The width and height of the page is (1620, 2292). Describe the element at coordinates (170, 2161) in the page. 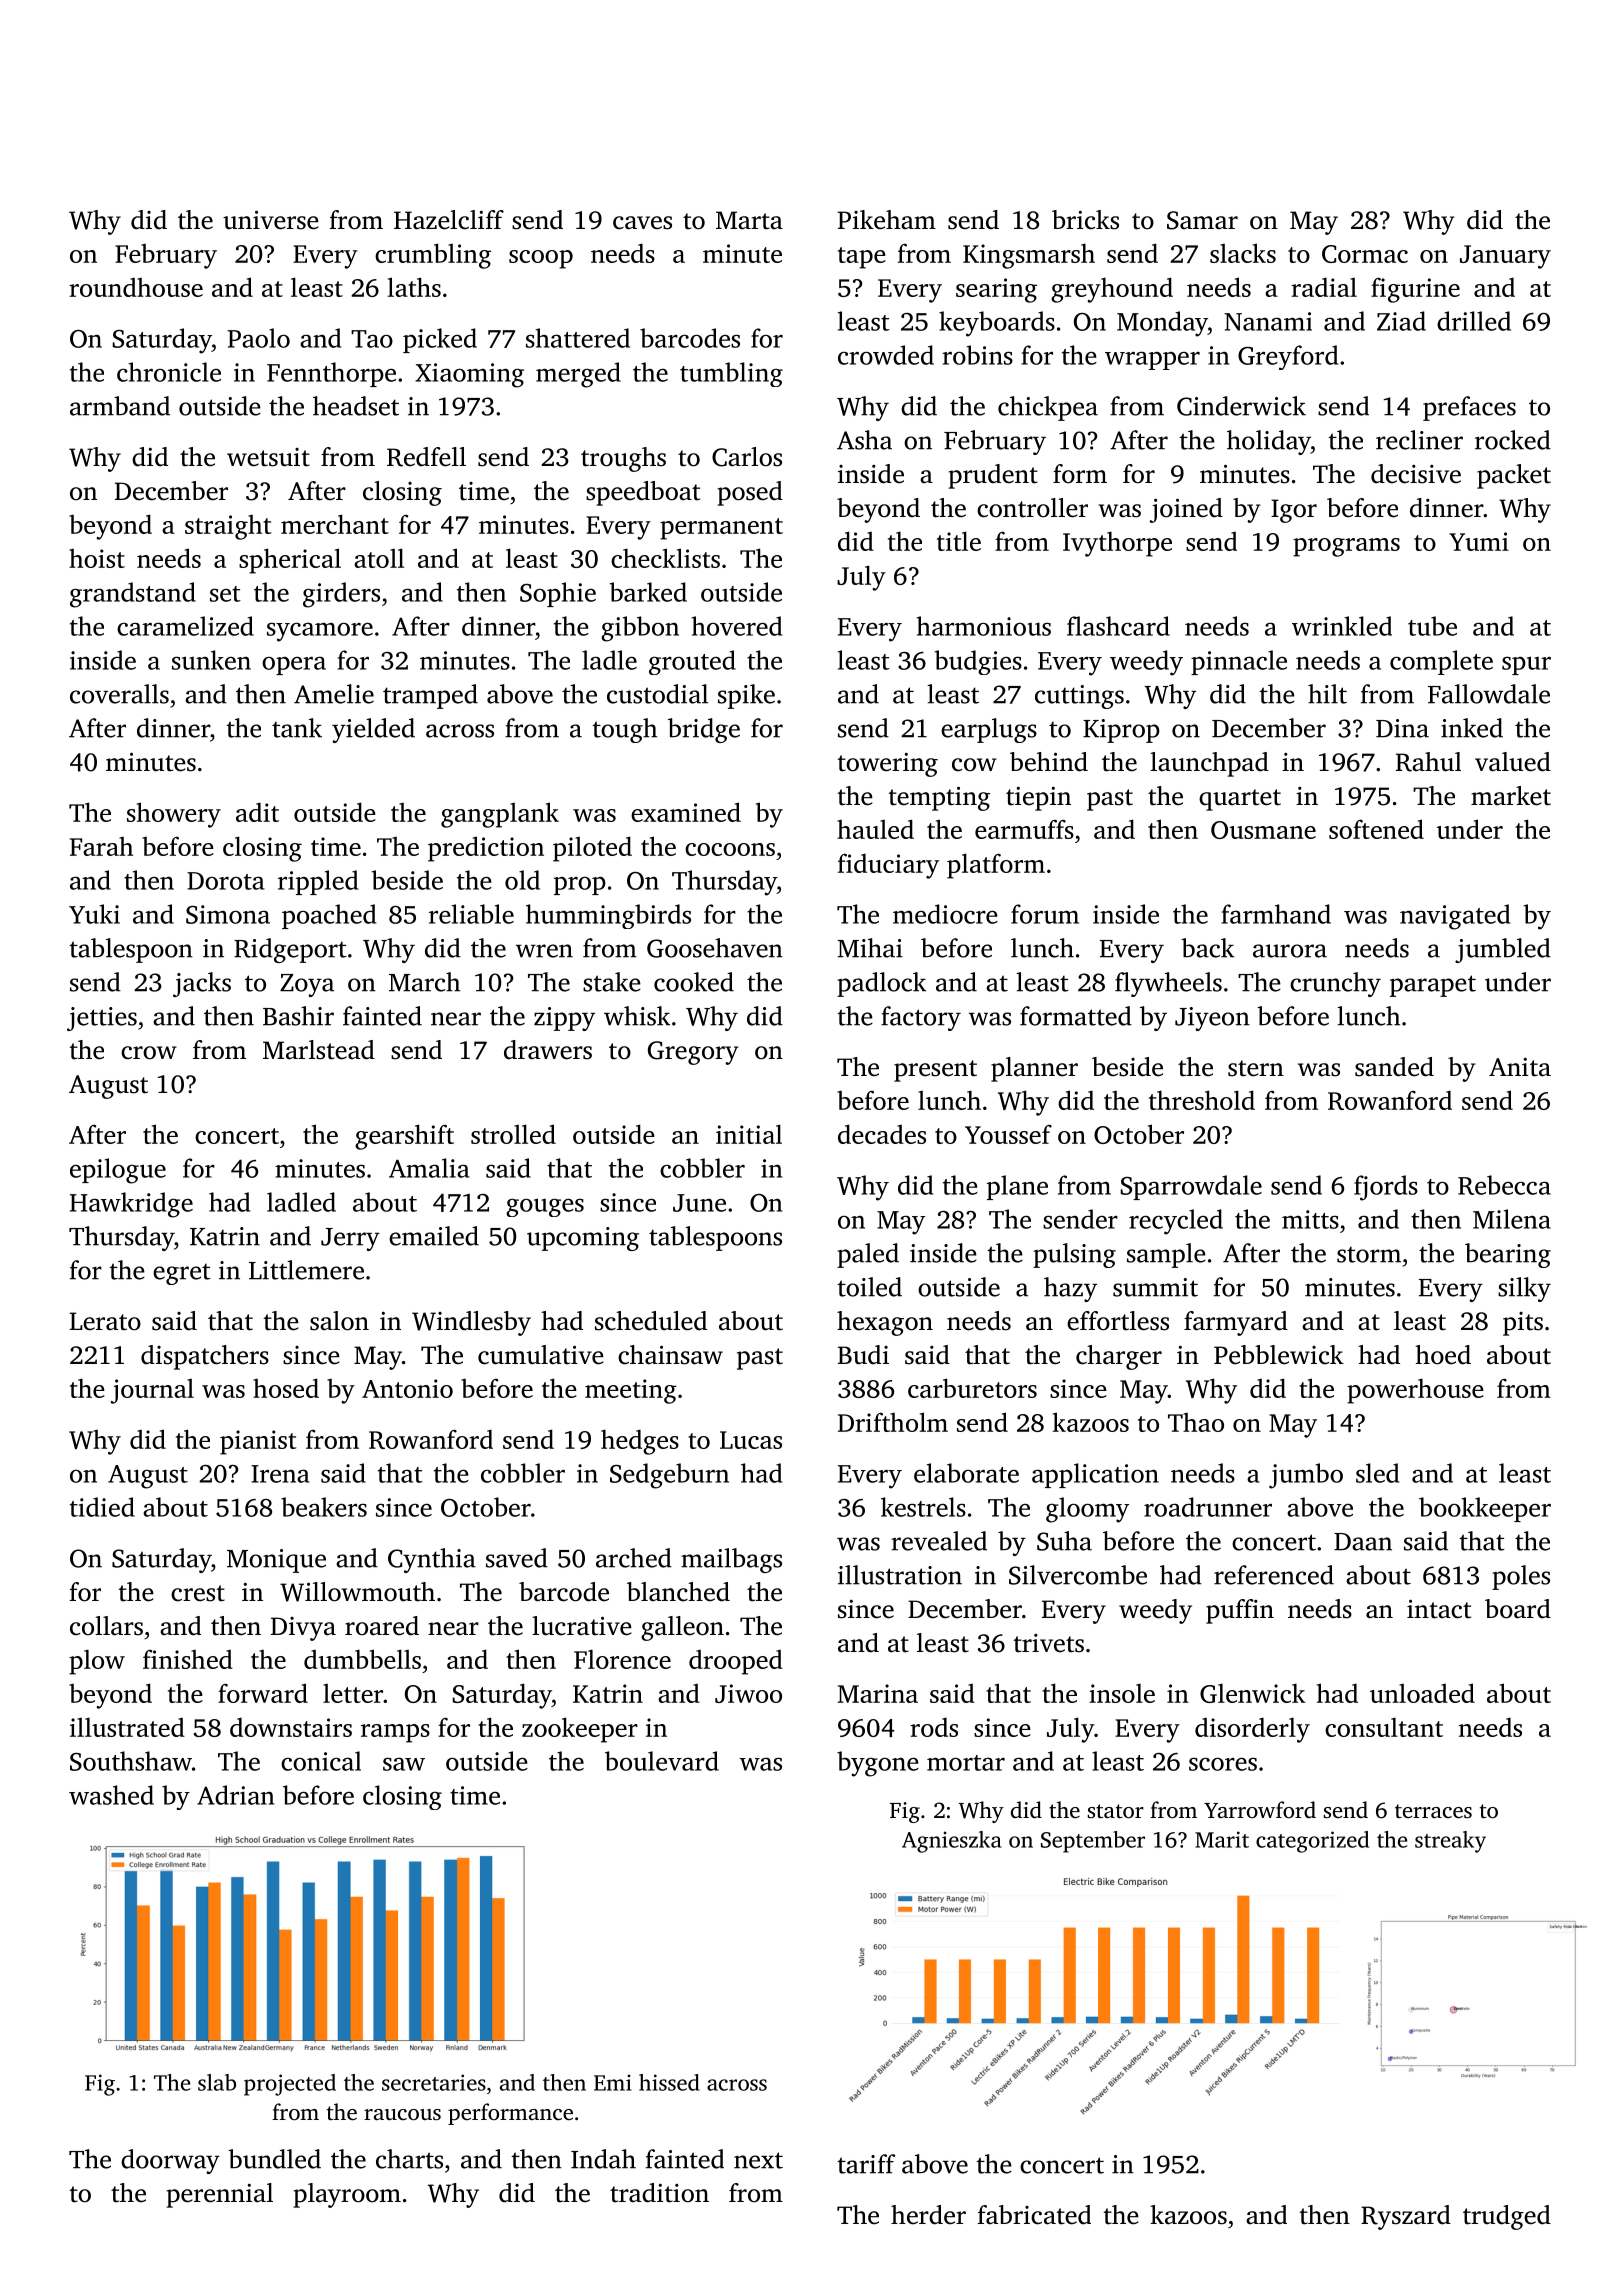

I see `doorway` at that location.
